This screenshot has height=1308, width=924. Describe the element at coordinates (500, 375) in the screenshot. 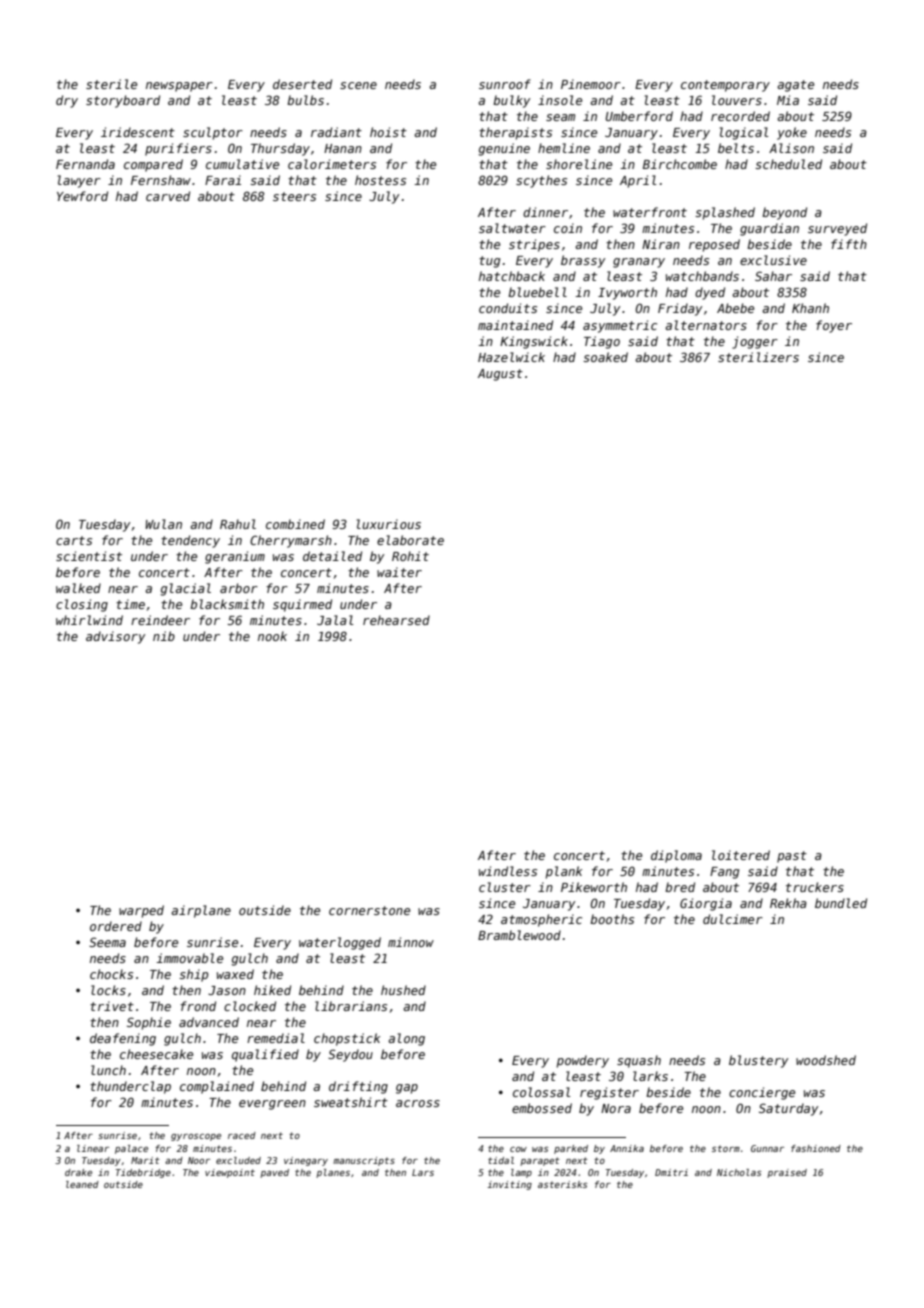

I see `August` at that location.
